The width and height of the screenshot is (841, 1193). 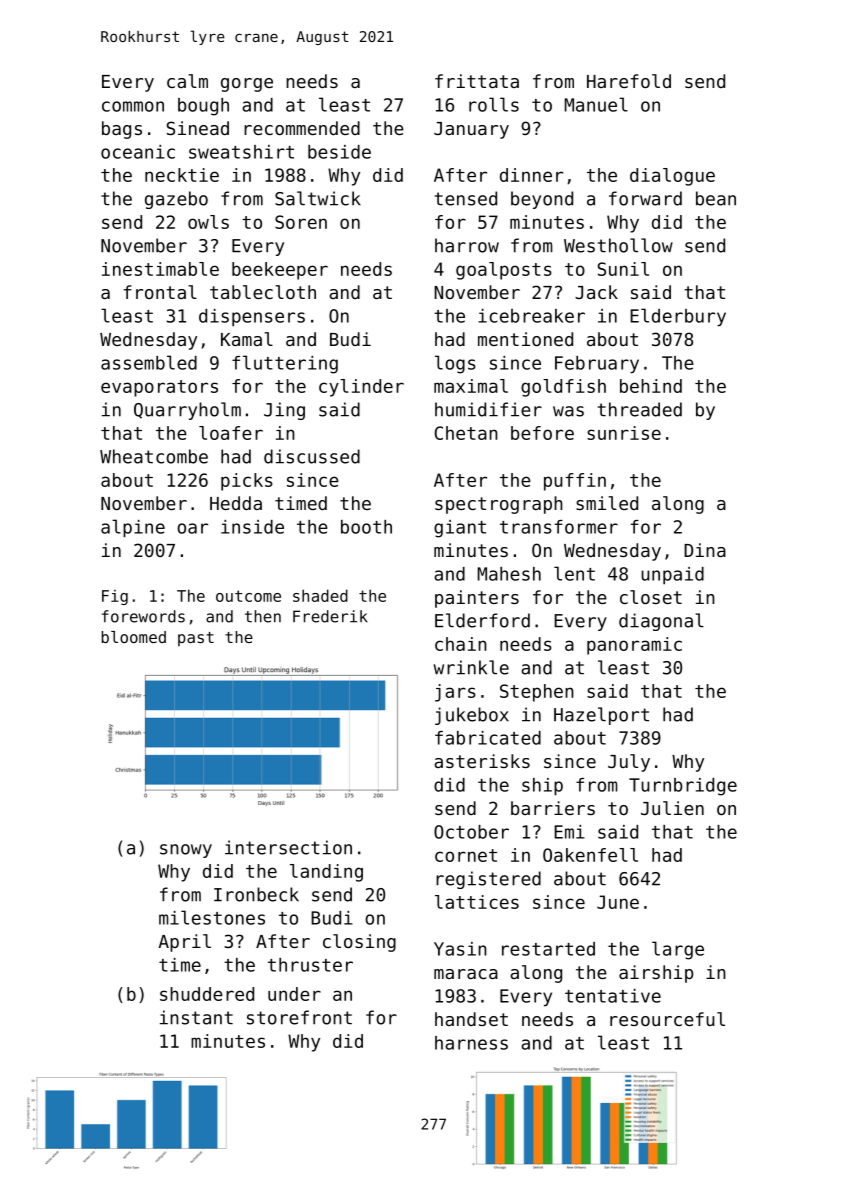 I want to click on evaporators, so click(x=159, y=388).
